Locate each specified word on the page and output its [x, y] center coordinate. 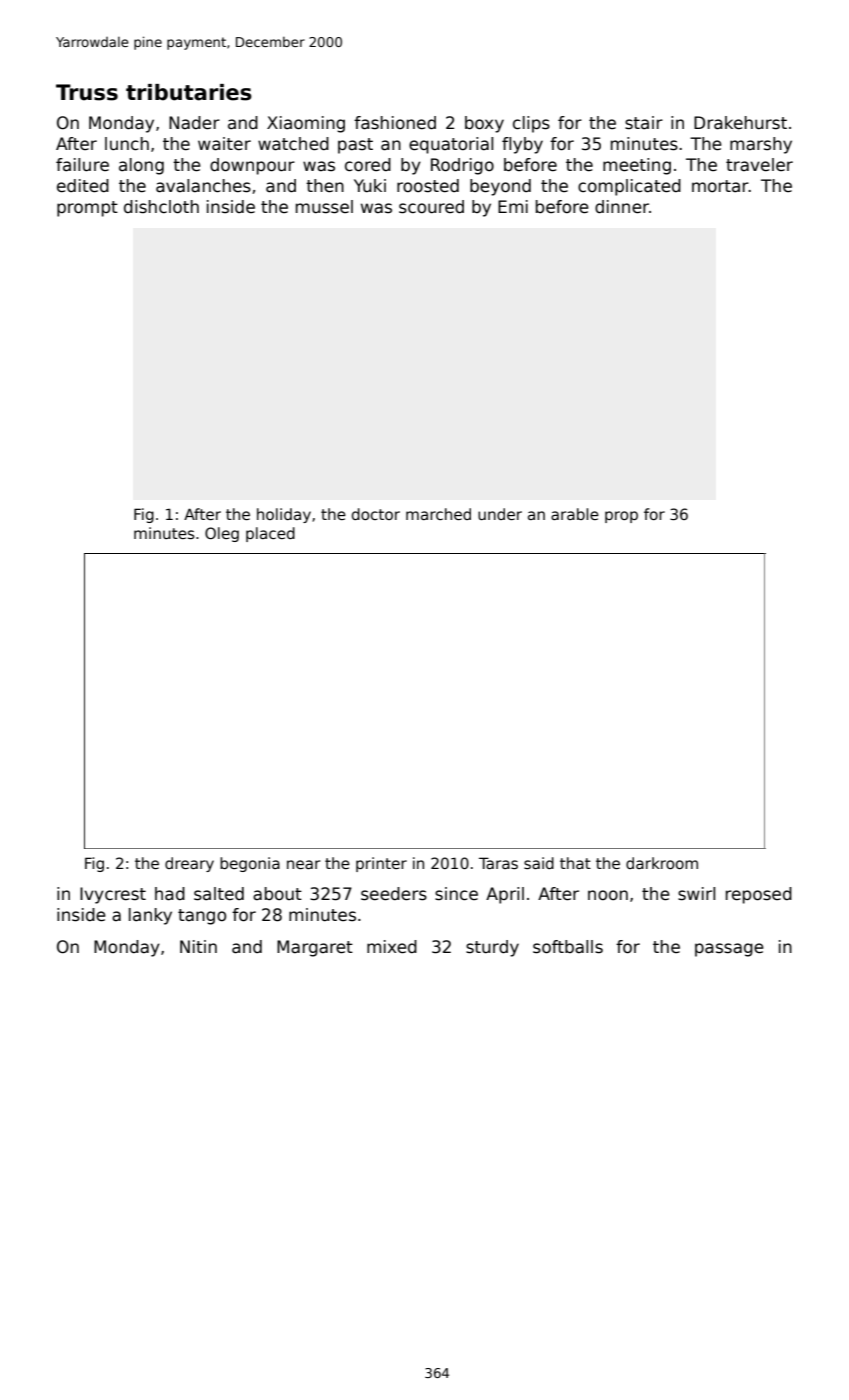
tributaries [189, 92]
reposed [759, 895]
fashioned [395, 123]
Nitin [198, 946]
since [456, 894]
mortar [720, 186]
